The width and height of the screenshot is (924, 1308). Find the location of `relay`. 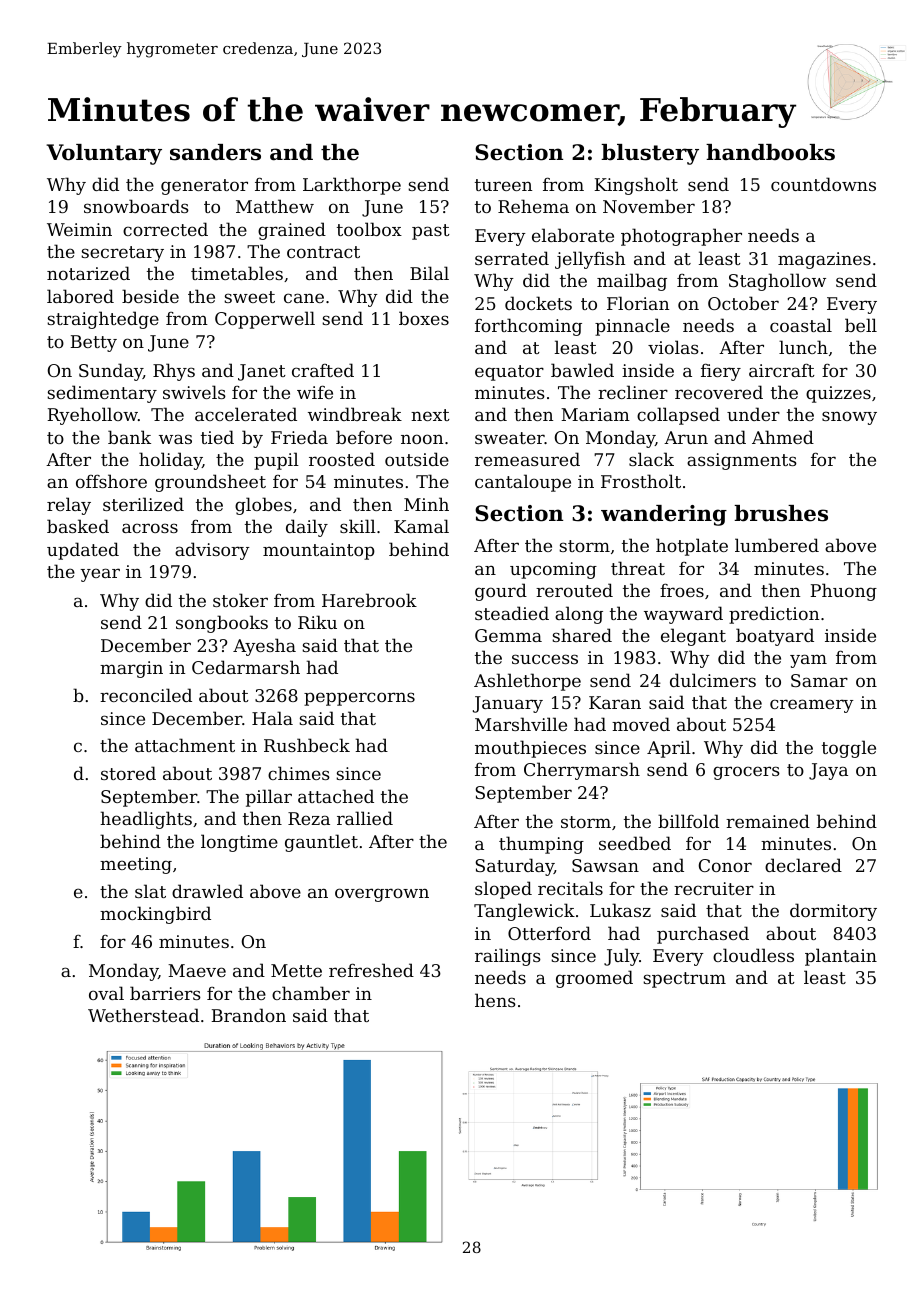

relay is located at coordinates (69, 506).
